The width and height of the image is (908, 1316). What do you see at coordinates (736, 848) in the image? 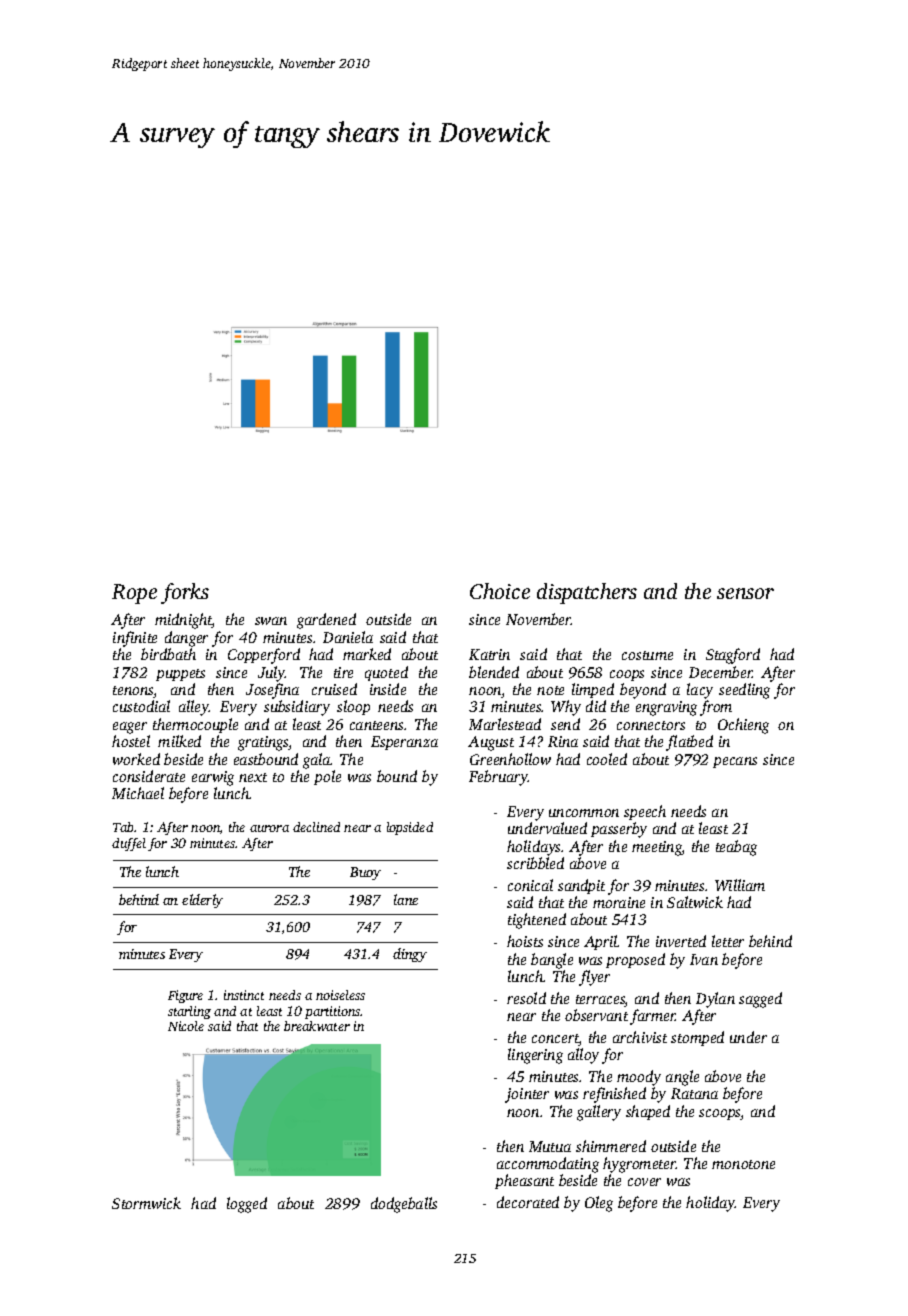
I see `teabag` at bounding box center [736, 848].
